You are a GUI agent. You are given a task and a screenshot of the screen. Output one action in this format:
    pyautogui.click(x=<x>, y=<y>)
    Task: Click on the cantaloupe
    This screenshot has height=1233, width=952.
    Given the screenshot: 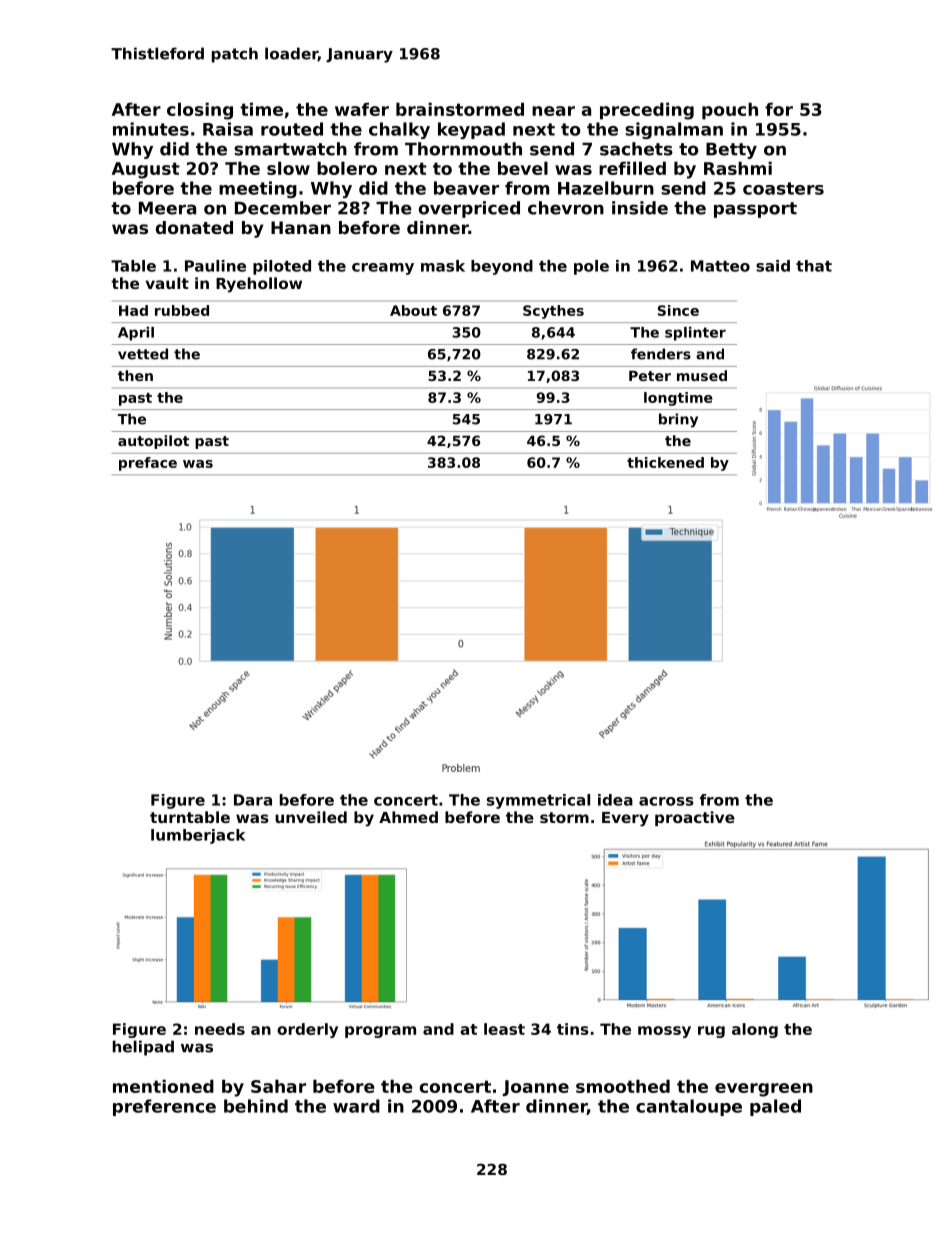 What is the action you would take?
    pyautogui.click(x=689, y=1107)
